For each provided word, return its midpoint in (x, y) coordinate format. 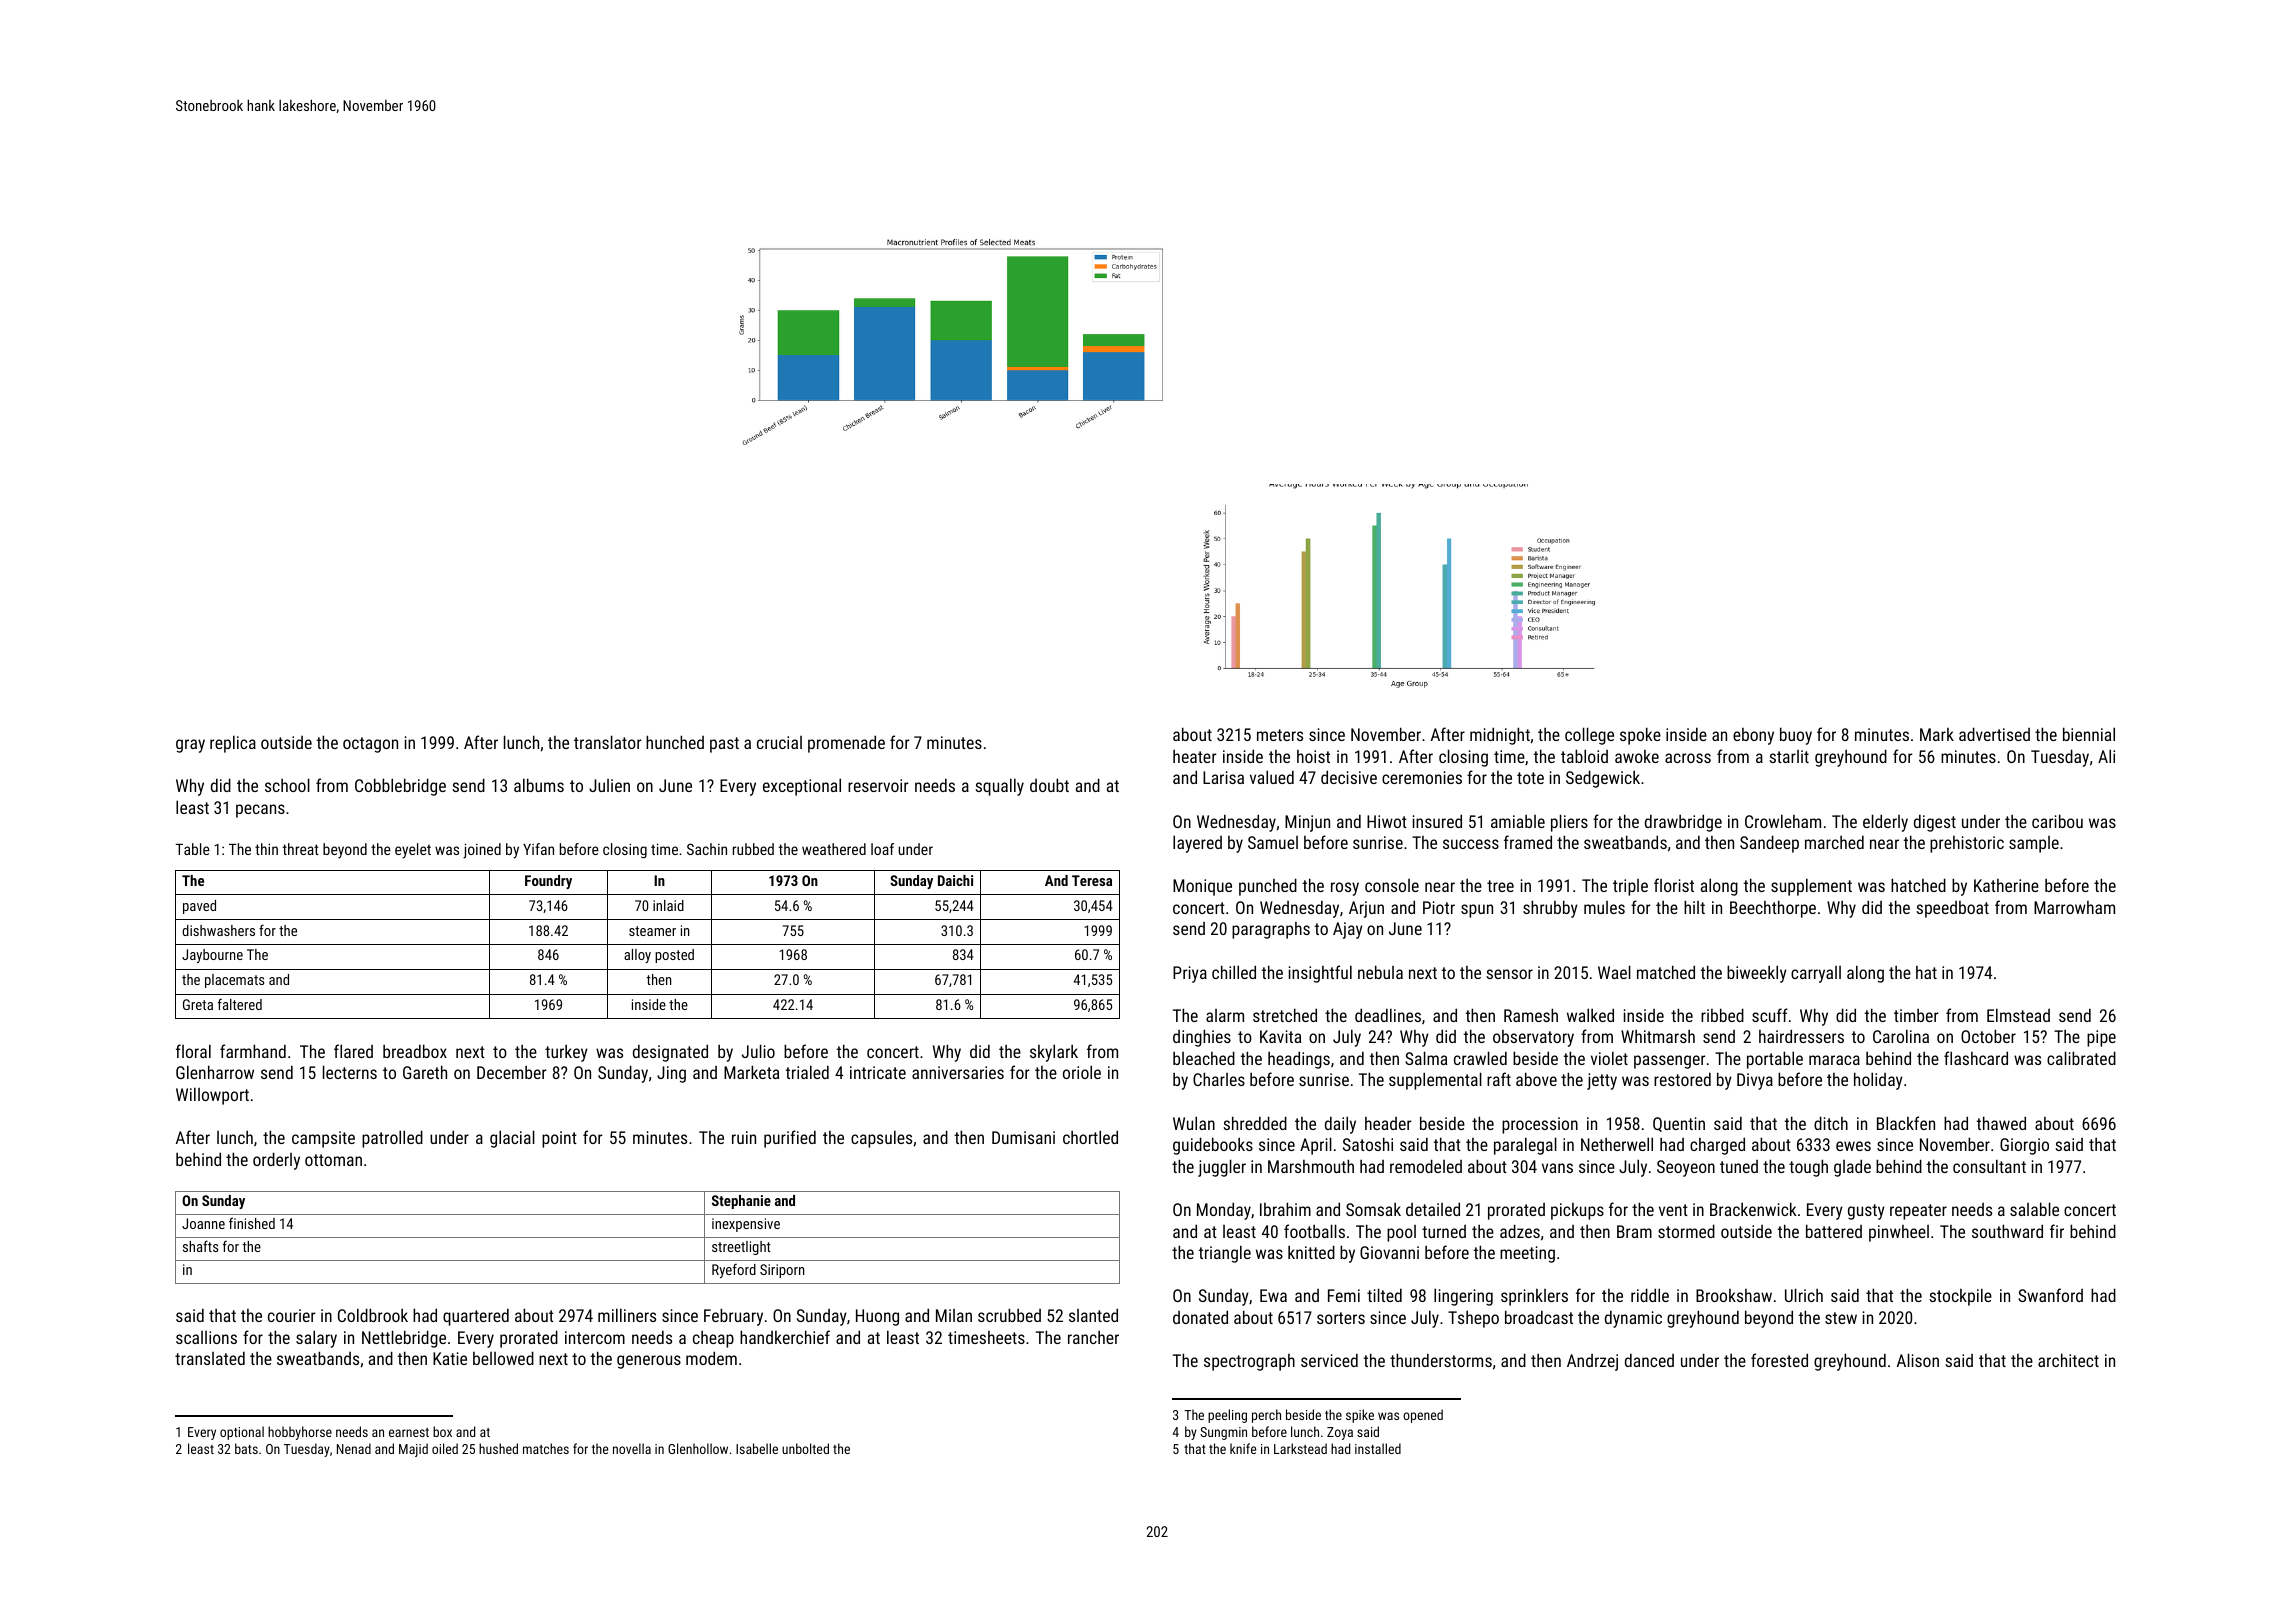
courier (292, 1315)
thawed (2001, 1123)
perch (1266, 1416)
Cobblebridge (400, 787)
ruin (744, 1137)
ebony (1753, 736)
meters (1280, 735)
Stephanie (741, 1202)
